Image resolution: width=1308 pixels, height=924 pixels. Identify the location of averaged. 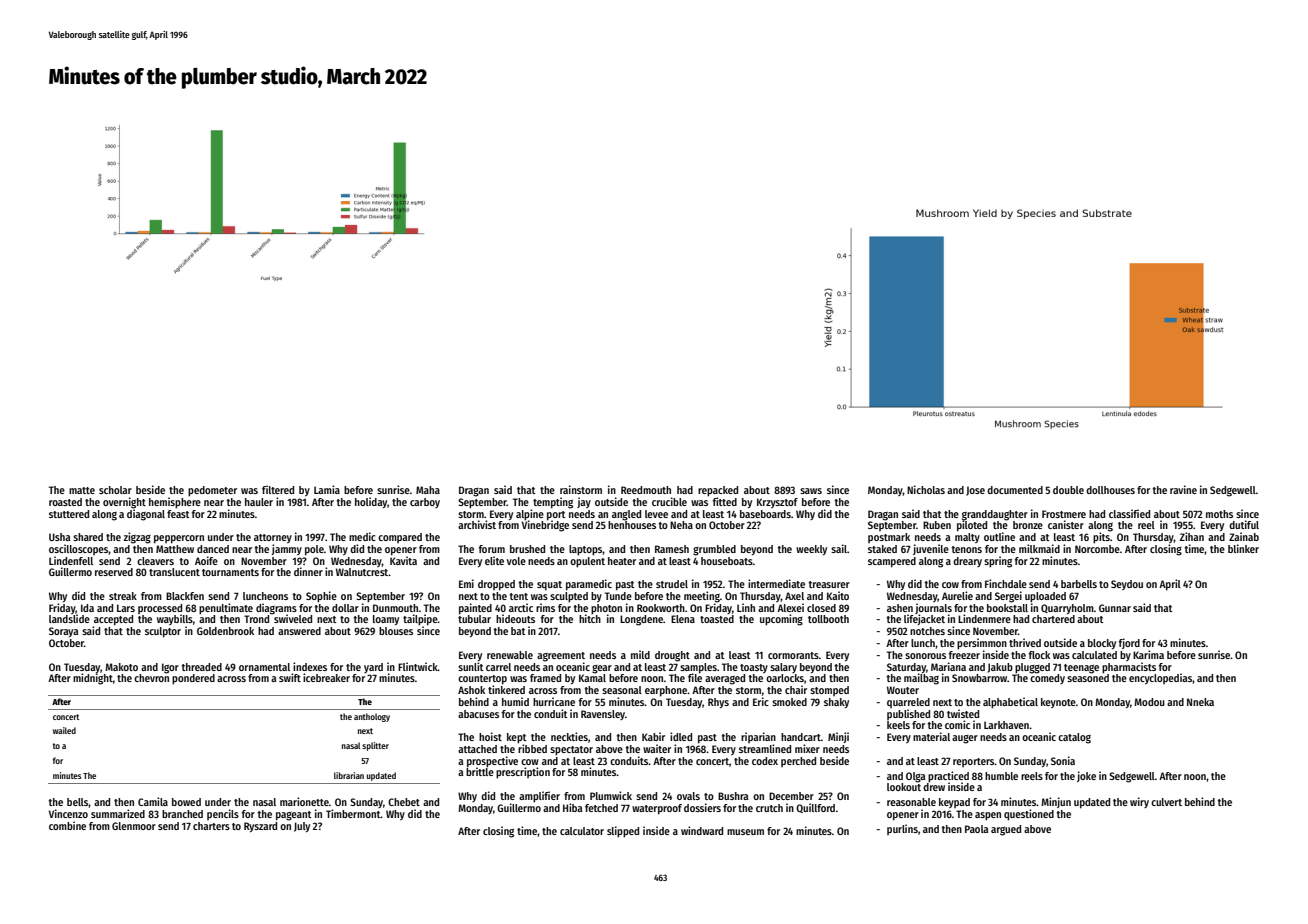
(725, 679).
